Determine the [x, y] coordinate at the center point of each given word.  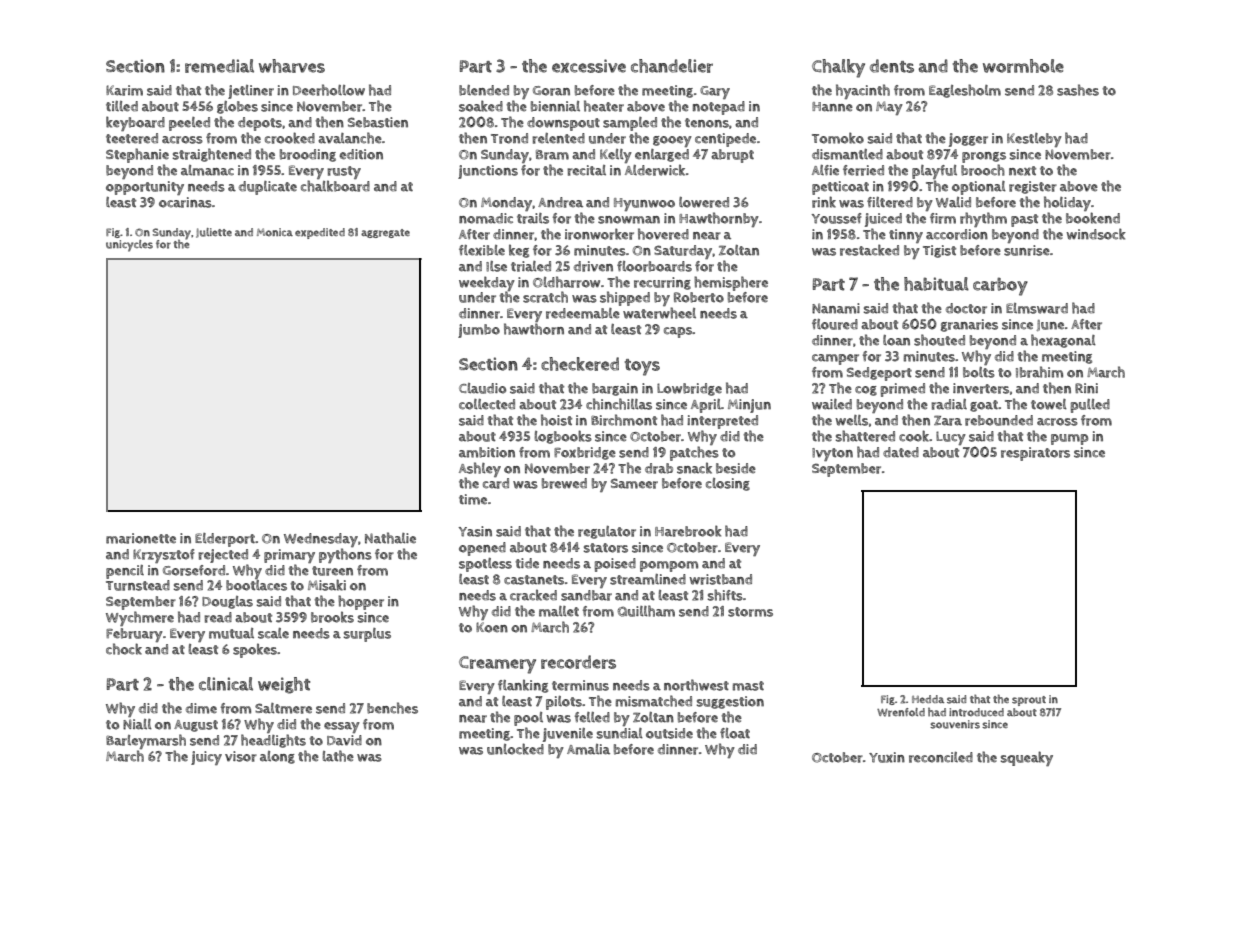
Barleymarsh [146, 741]
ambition [487, 452]
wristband [720, 579]
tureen [332, 571]
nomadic [486, 218]
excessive [589, 66]
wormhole [1023, 66]
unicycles [129, 246]
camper [835, 359]
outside [669, 733]
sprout [1029, 701]
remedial [219, 66]
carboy [1000, 286]
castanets [534, 580]
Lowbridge [689, 389]
